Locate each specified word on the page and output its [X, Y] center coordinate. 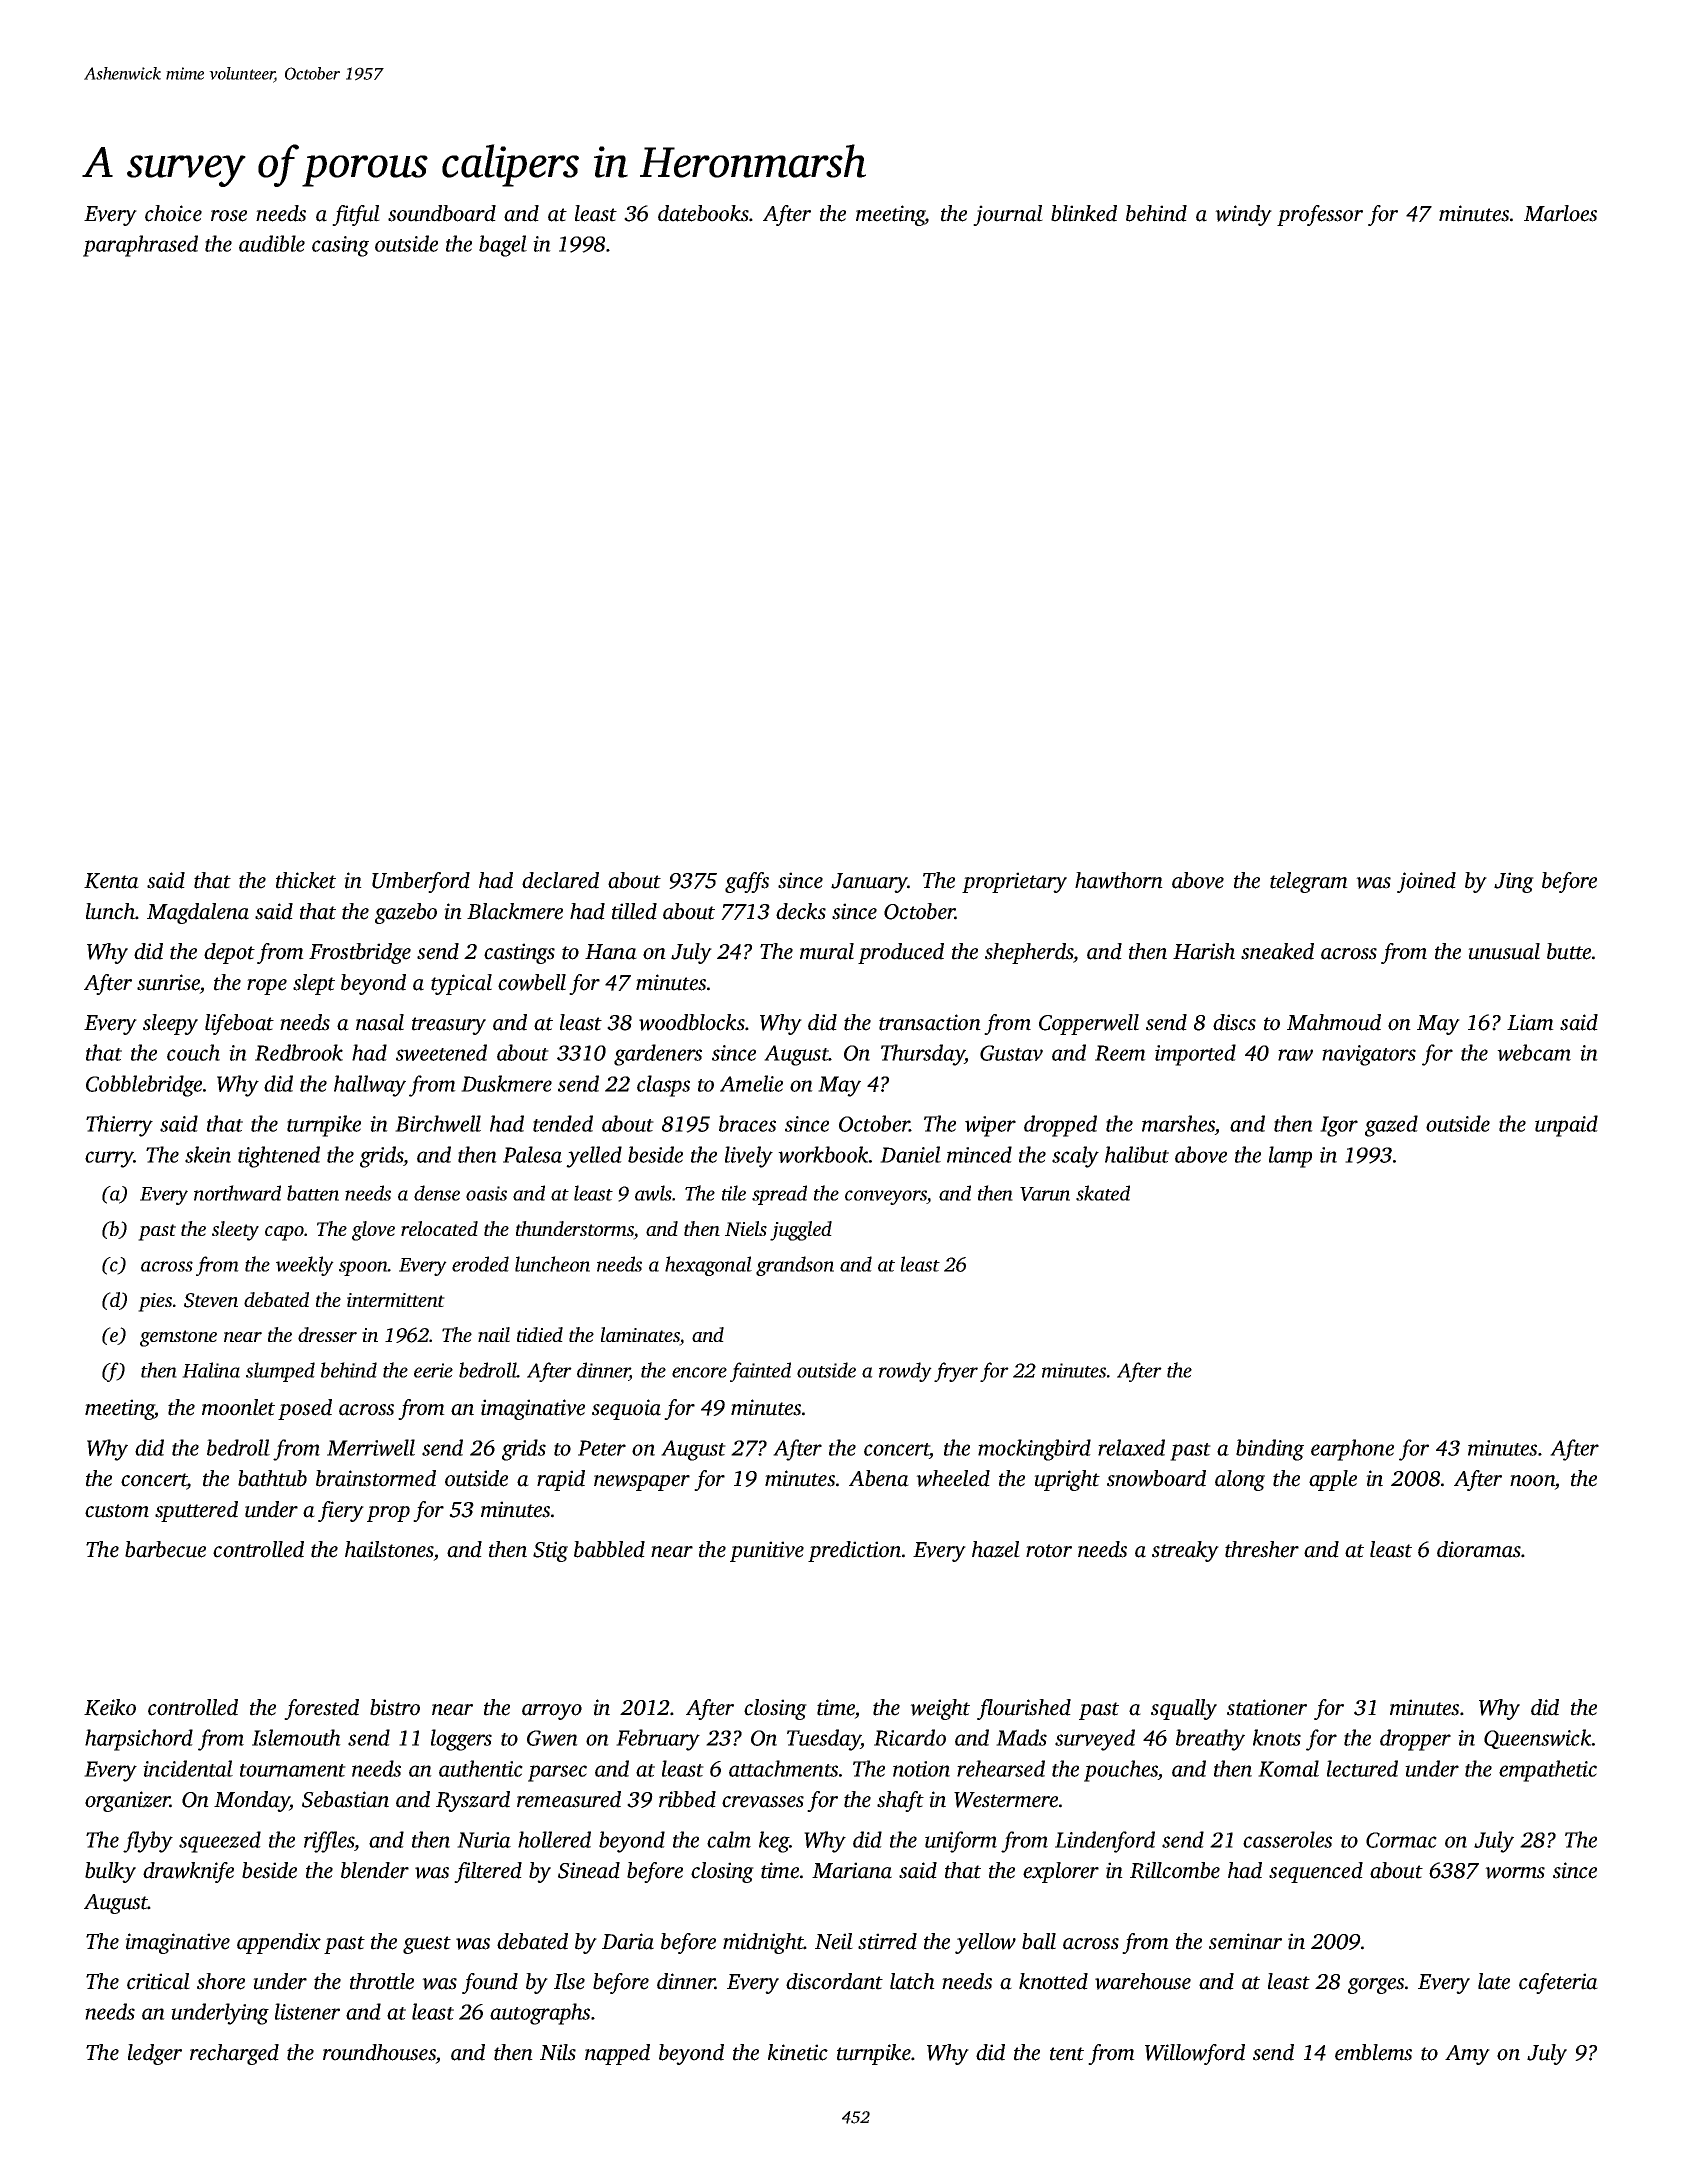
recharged [234, 2054]
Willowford [1195, 2054]
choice [173, 213]
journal [1008, 215]
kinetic [798, 2052]
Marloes [1560, 213]
